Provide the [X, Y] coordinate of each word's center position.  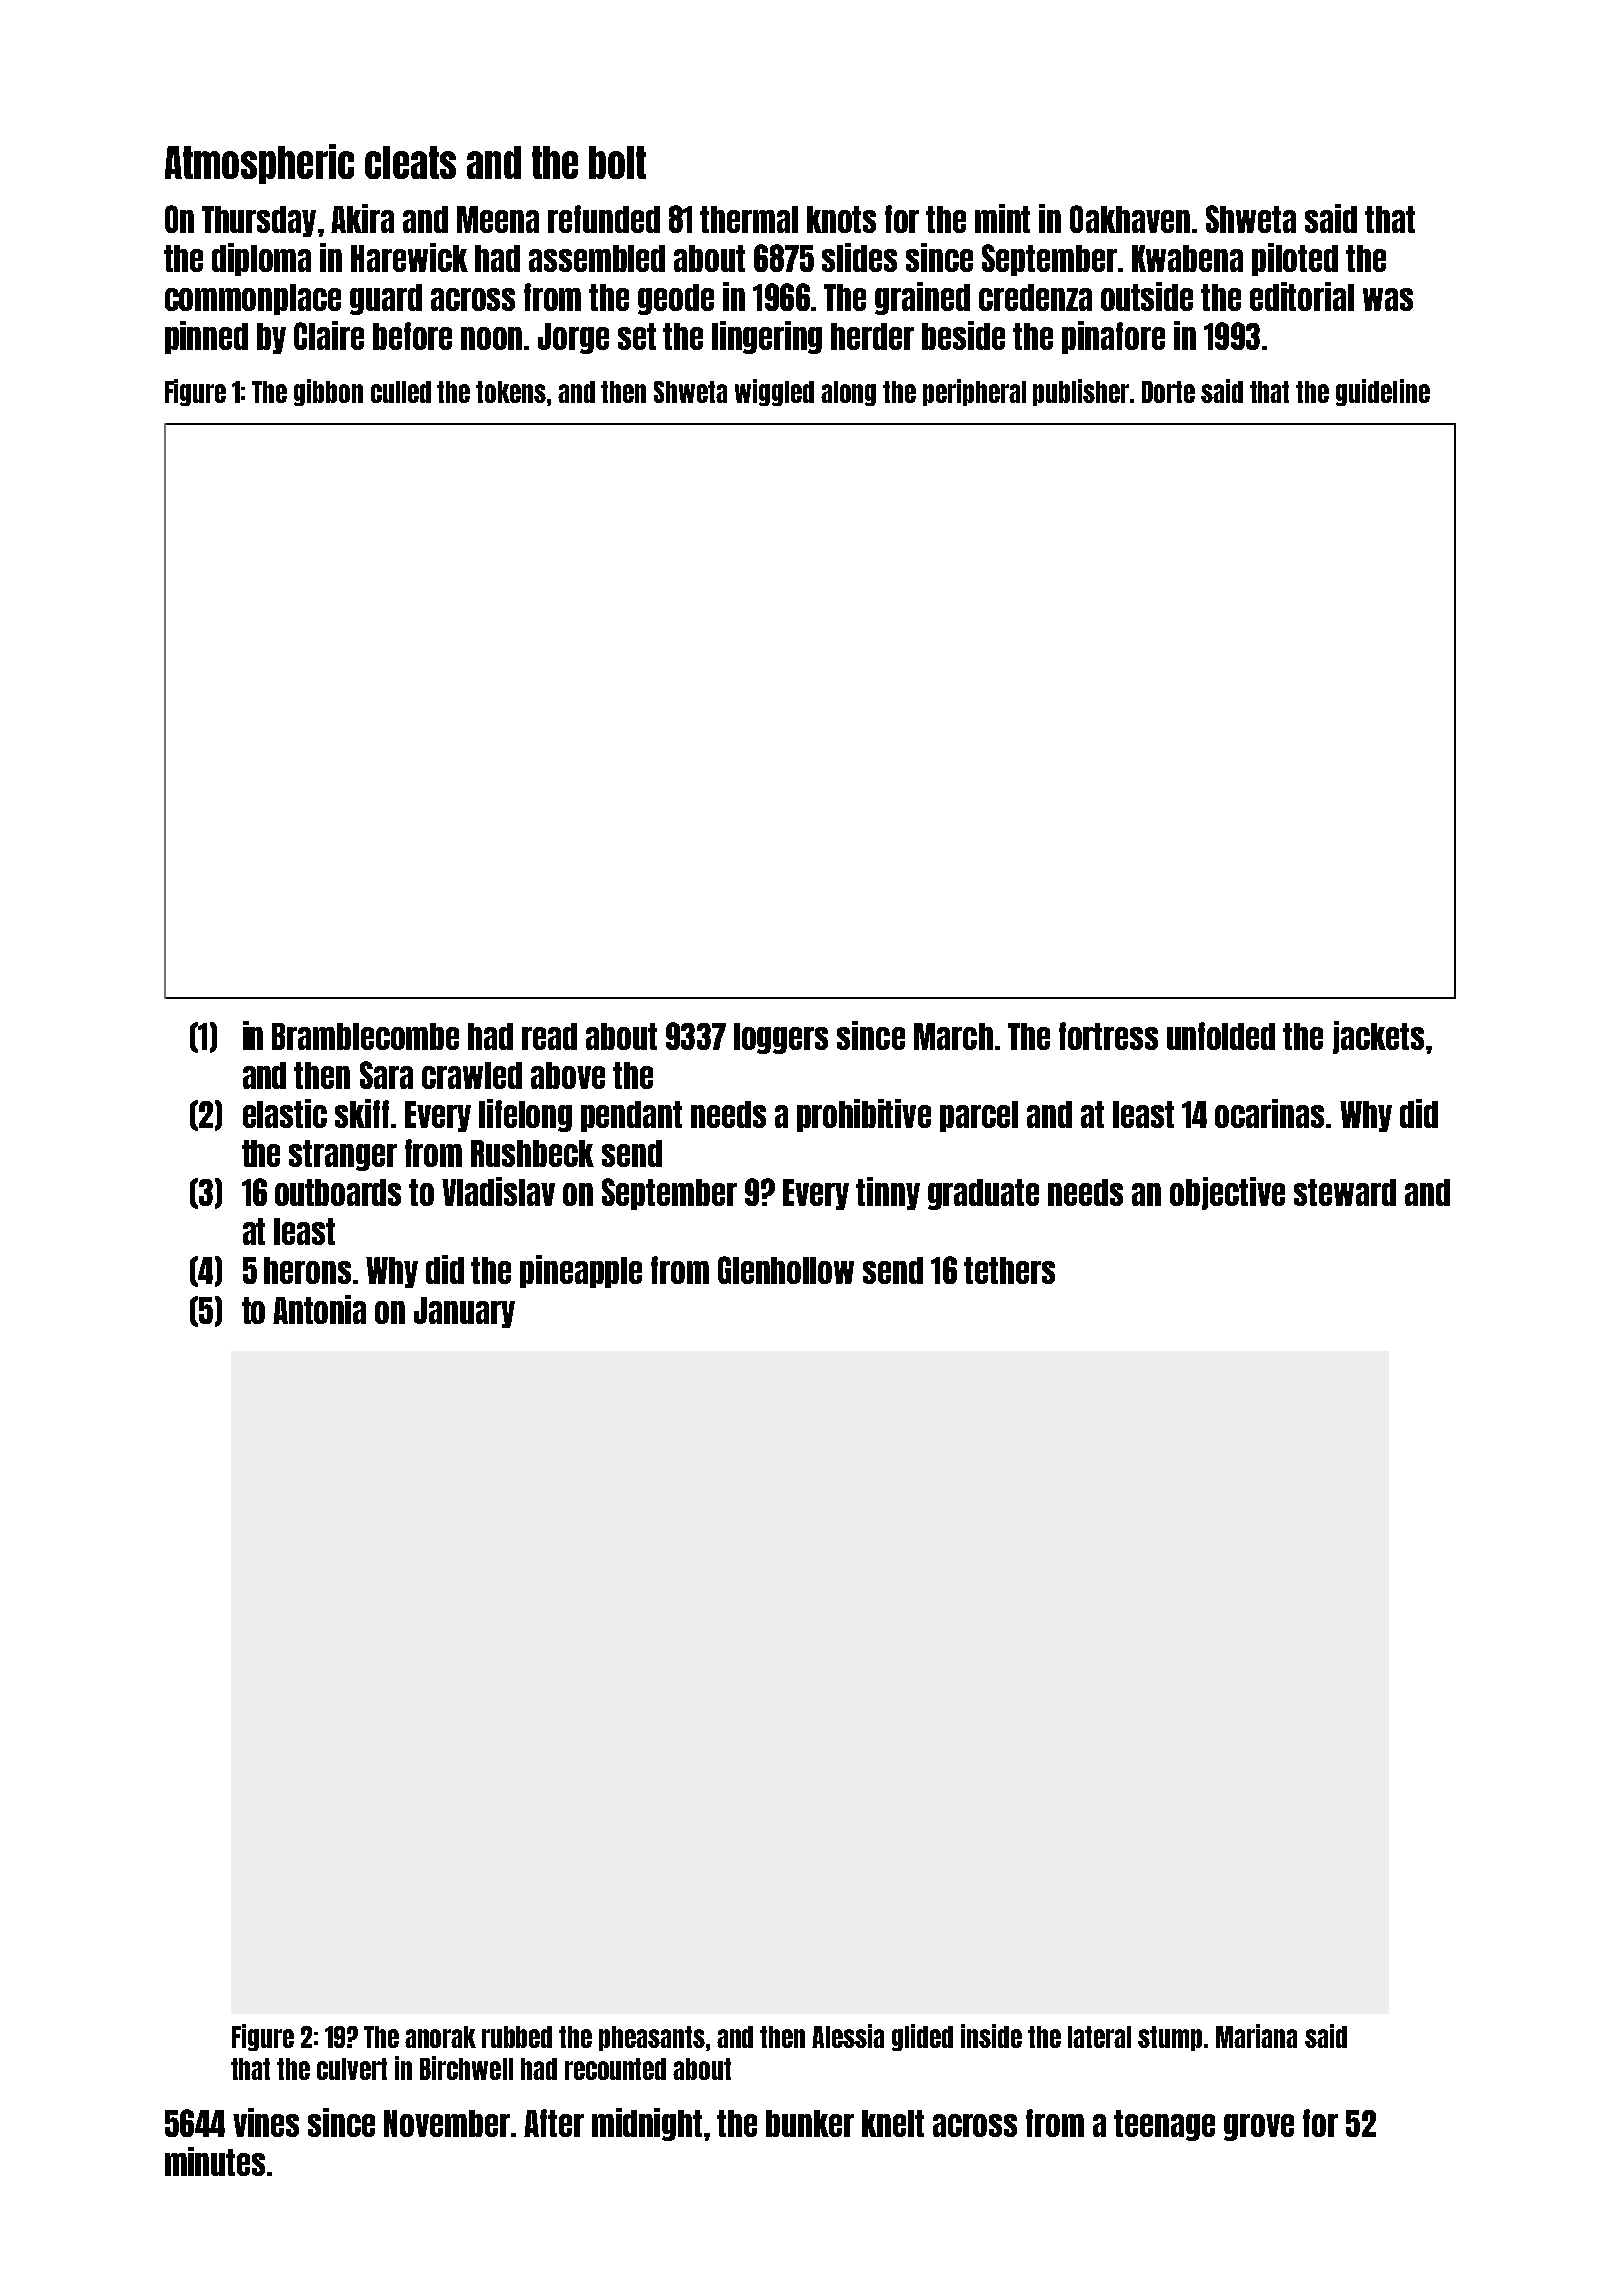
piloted [1295, 259]
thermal [749, 219]
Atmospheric [259, 164]
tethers [1009, 1270]
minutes [215, 2161]
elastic [285, 1113]
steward [1345, 1192]
